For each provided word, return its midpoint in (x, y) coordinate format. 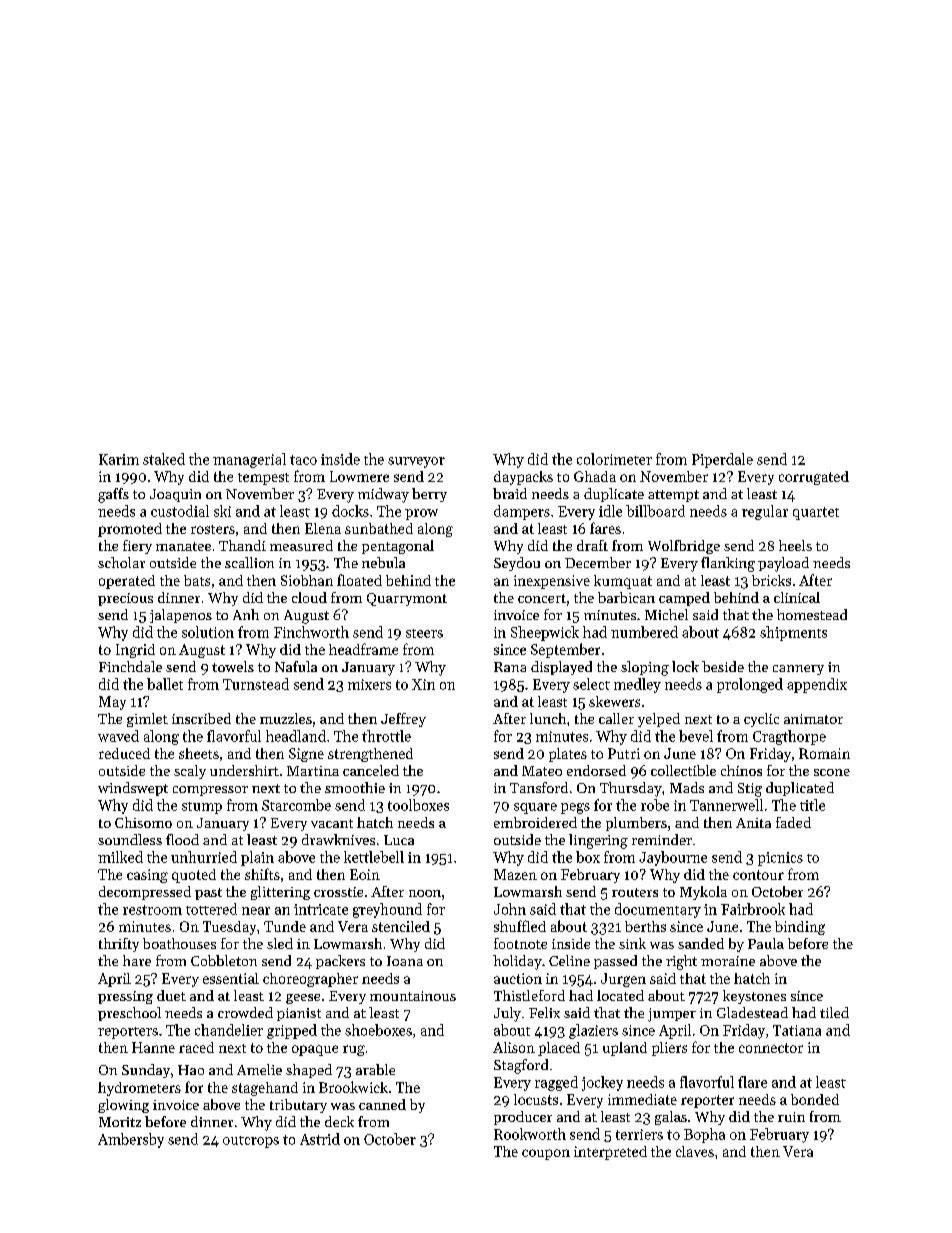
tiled (834, 1012)
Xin (423, 684)
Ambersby (131, 1140)
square (535, 808)
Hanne (153, 1047)
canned (382, 1104)
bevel (696, 736)
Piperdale (722, 460)
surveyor (416, 462)
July (507, 1014)
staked (164, 459)
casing (147, 876)
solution (208, 632)
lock (685, 666)
